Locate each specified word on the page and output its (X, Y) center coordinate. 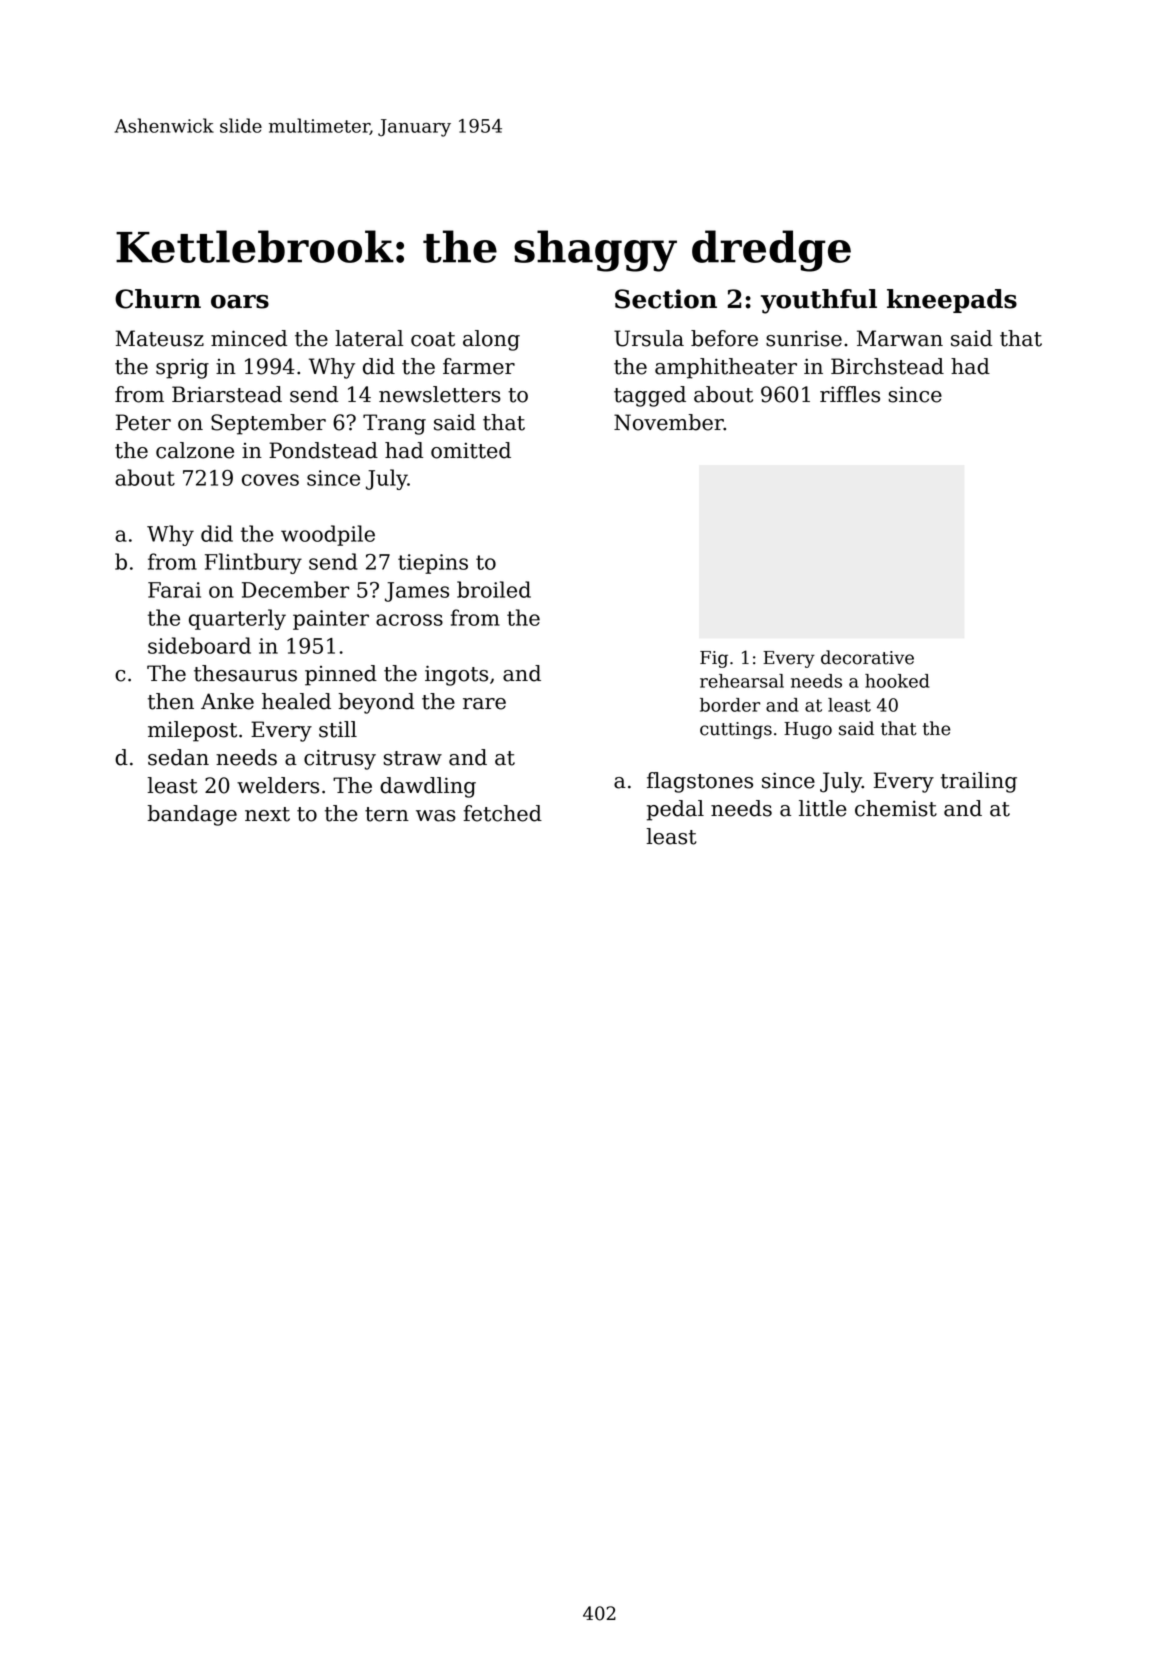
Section (666, 299)
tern (387, 814)
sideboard (199, 645)
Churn (158, 299)
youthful (819, 301)
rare (484, 704)
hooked (897, 681)
